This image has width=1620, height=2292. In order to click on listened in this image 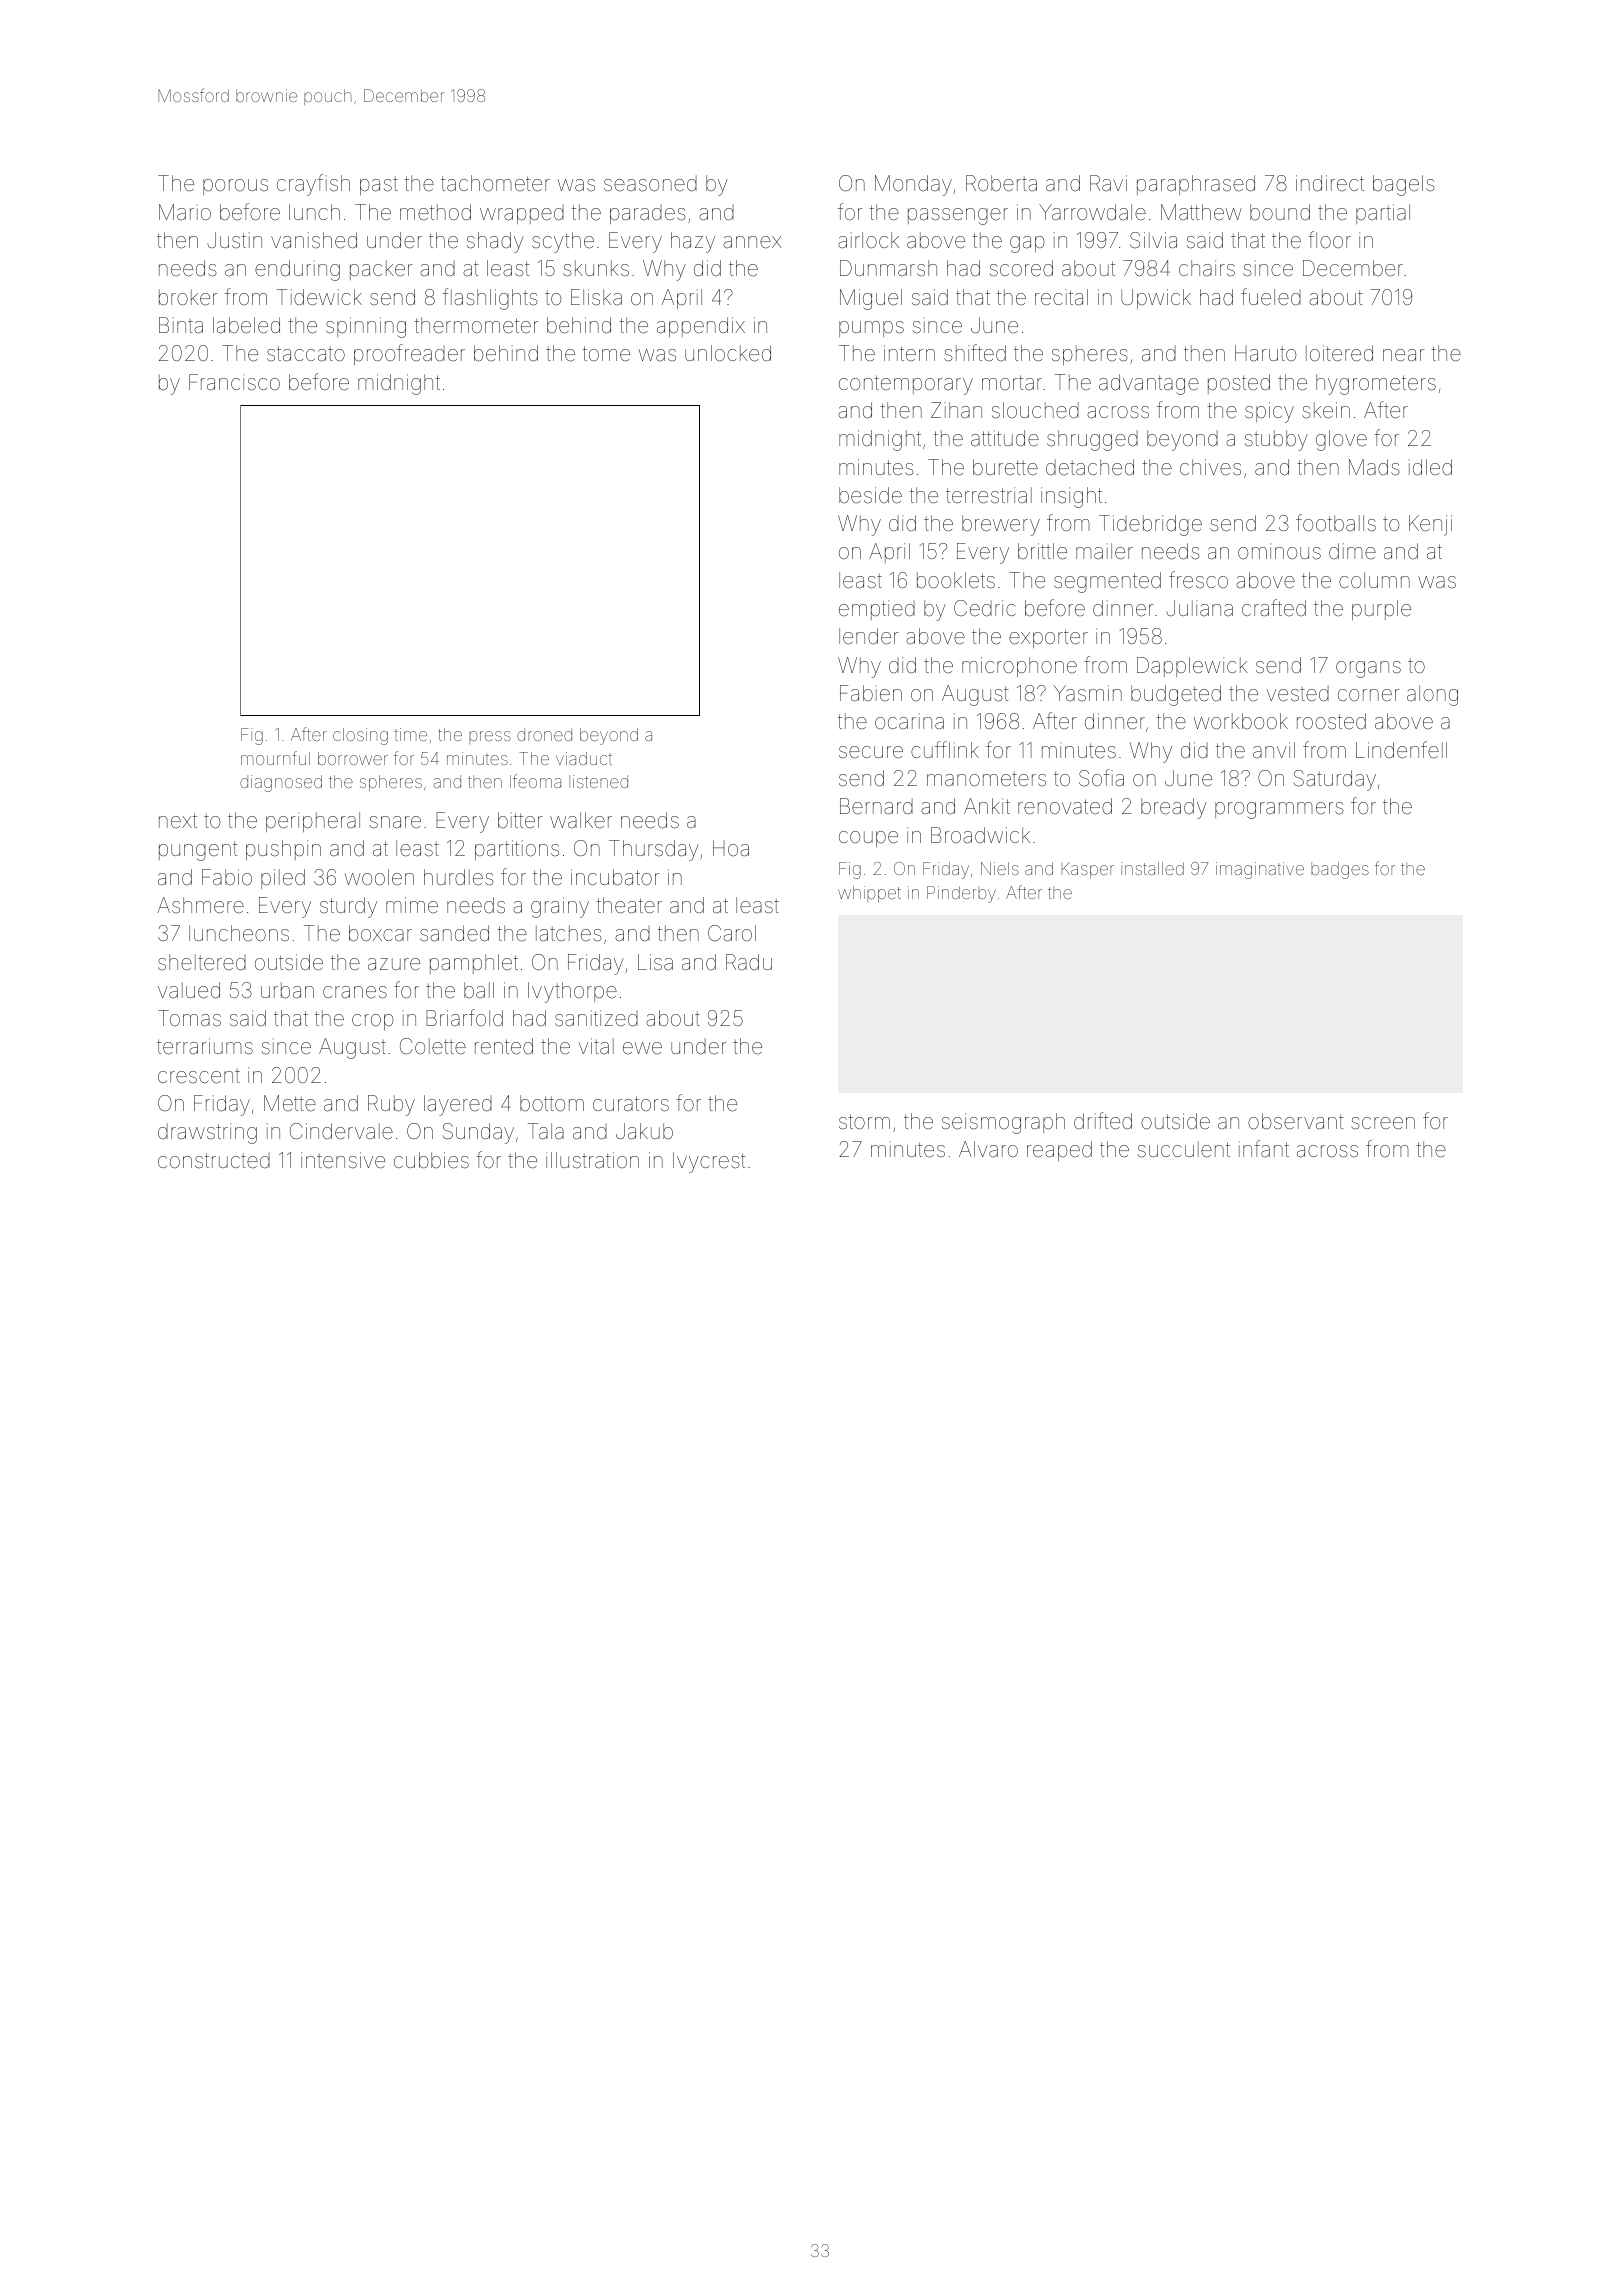, I will do `click(598, 781)`.
